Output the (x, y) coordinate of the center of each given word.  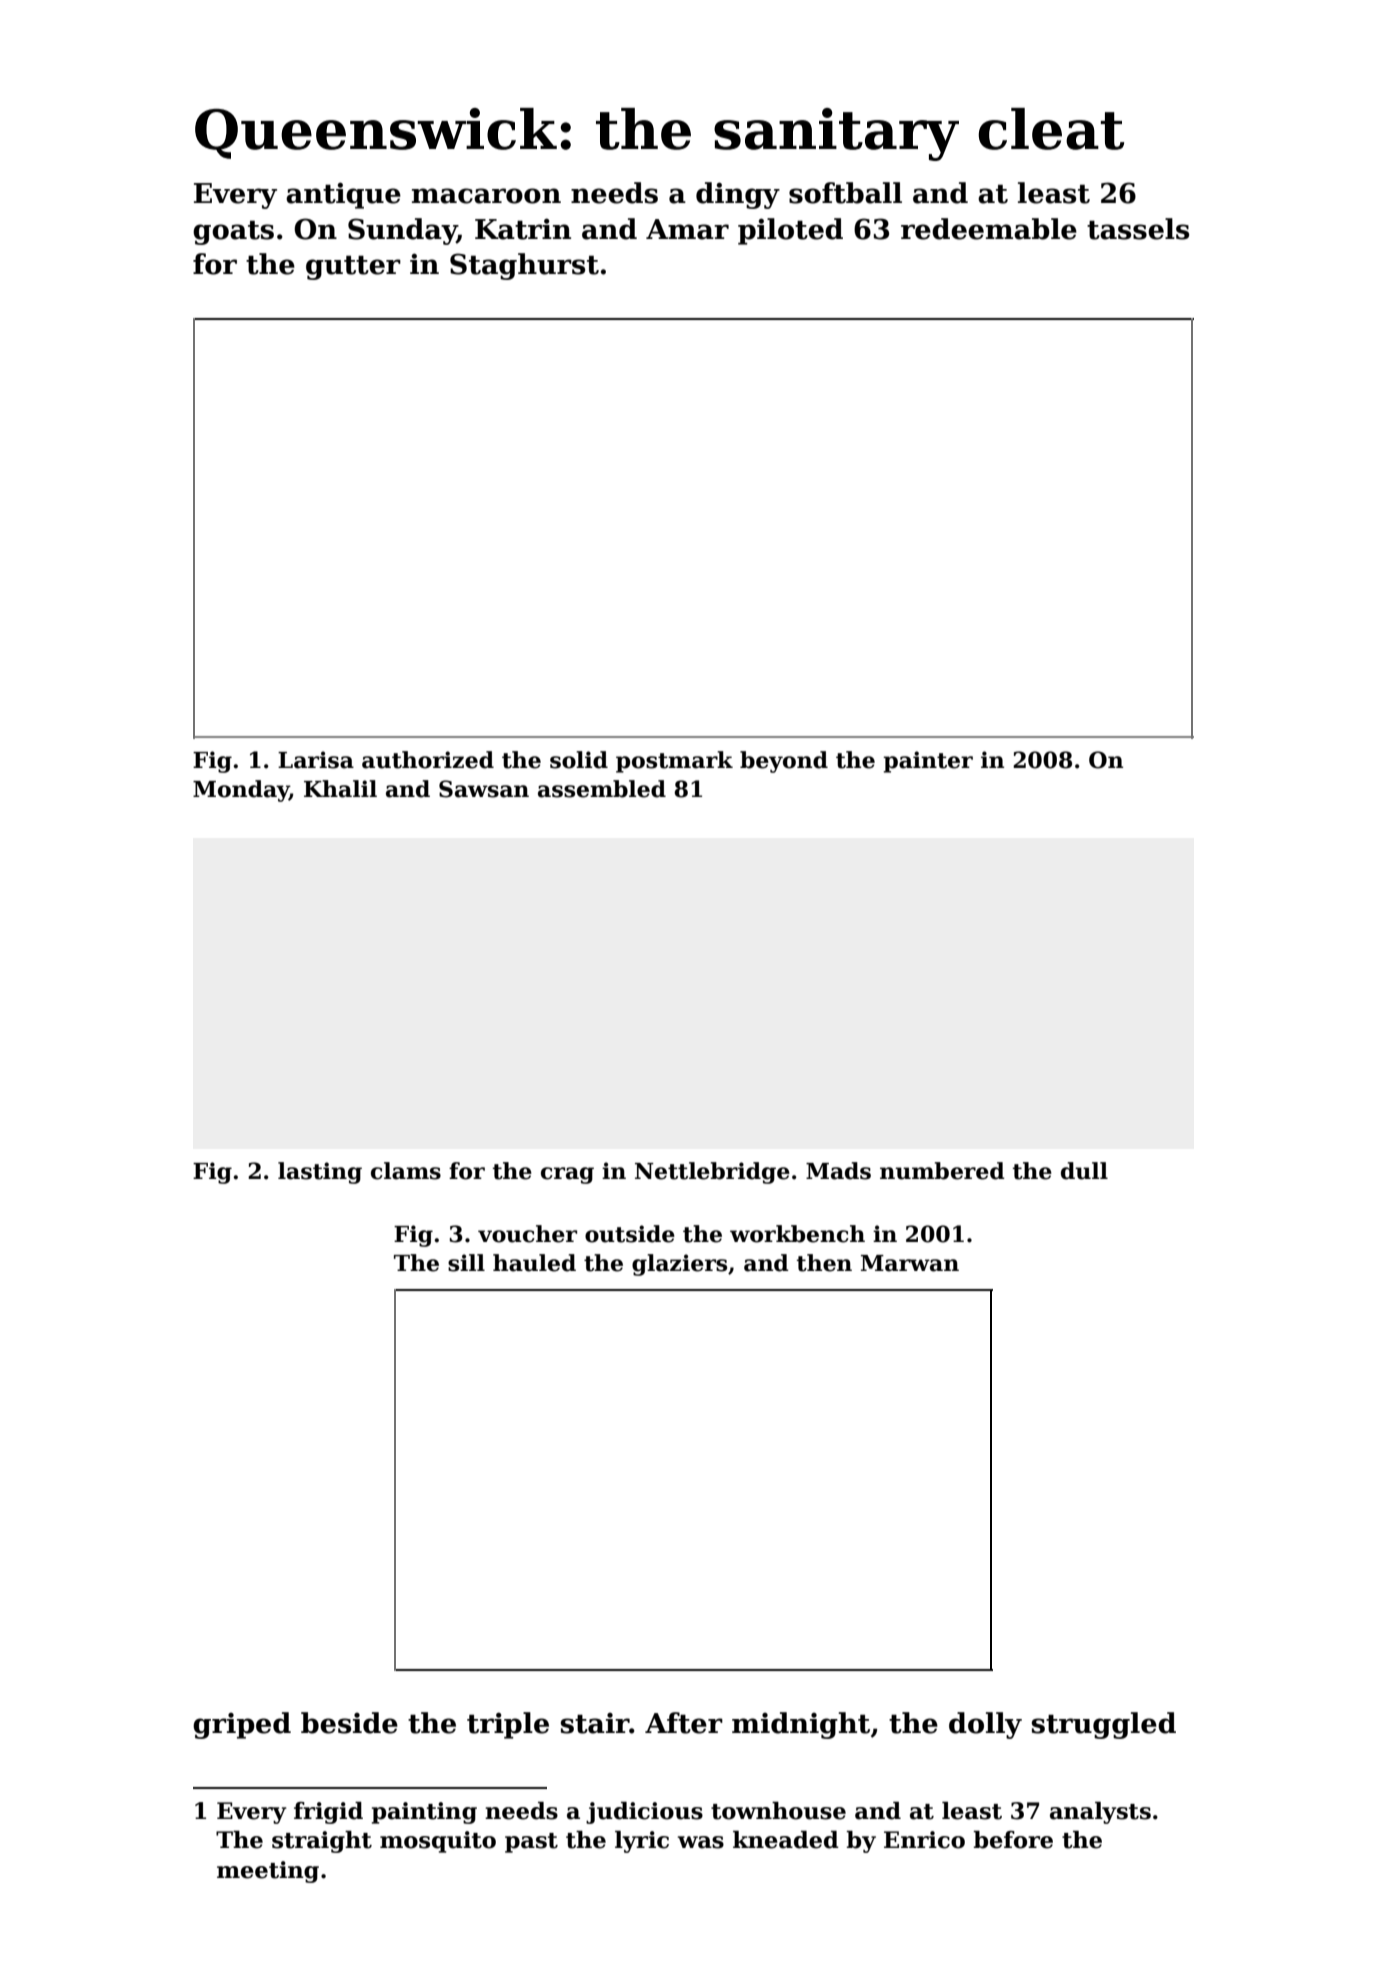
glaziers (679, 1265)
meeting (268, 1872)
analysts (1100, 1813)
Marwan (910, 1263)
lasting (320, 1173)
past (531, 1843)
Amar (687, 229)
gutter (353, 268)
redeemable (989, 229)
